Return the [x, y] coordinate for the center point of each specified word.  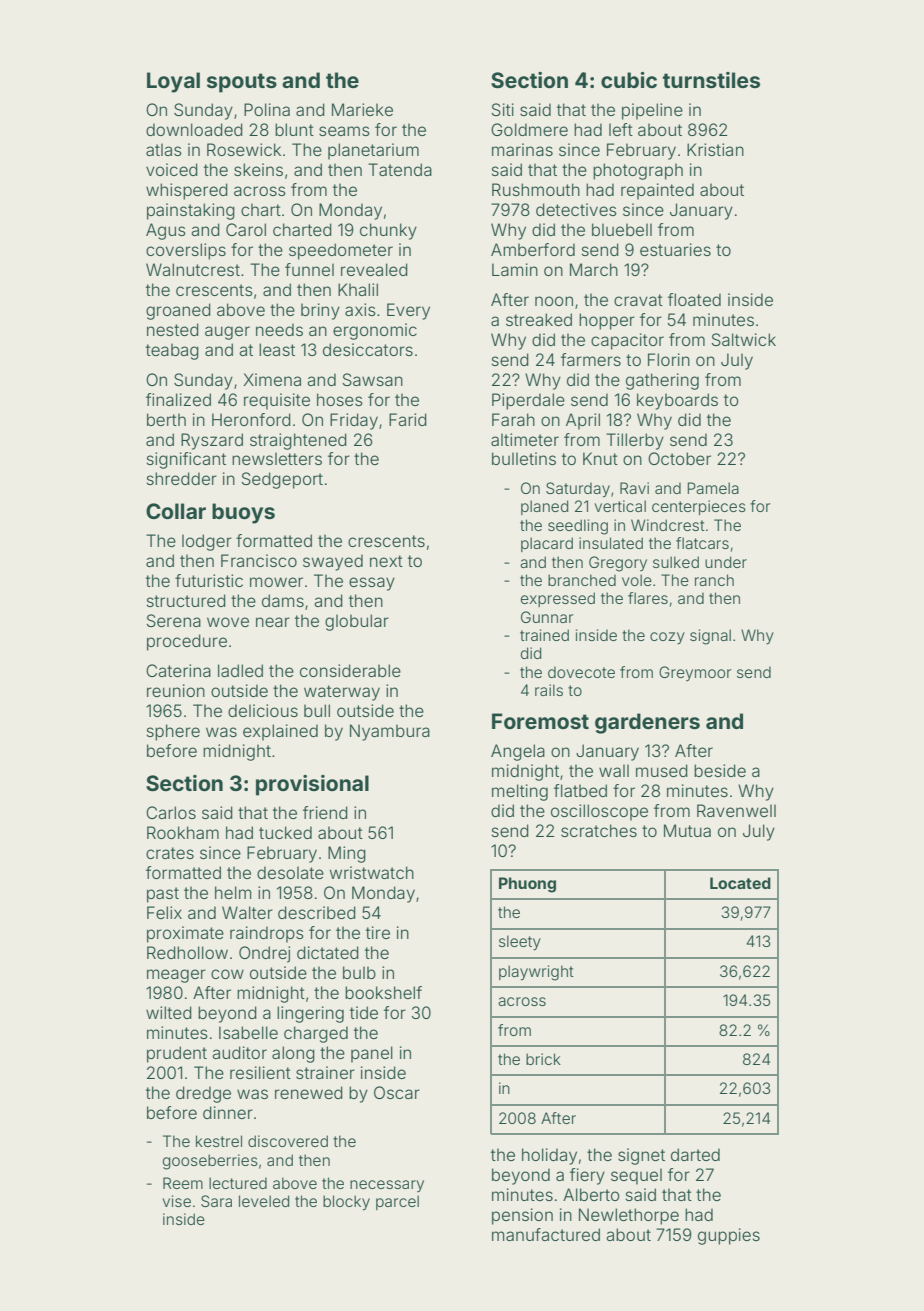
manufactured [546, 1234]
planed [544, 507]
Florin [669, 359]
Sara [216, 1201]
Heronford [251, 419]
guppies [729, 1236]
